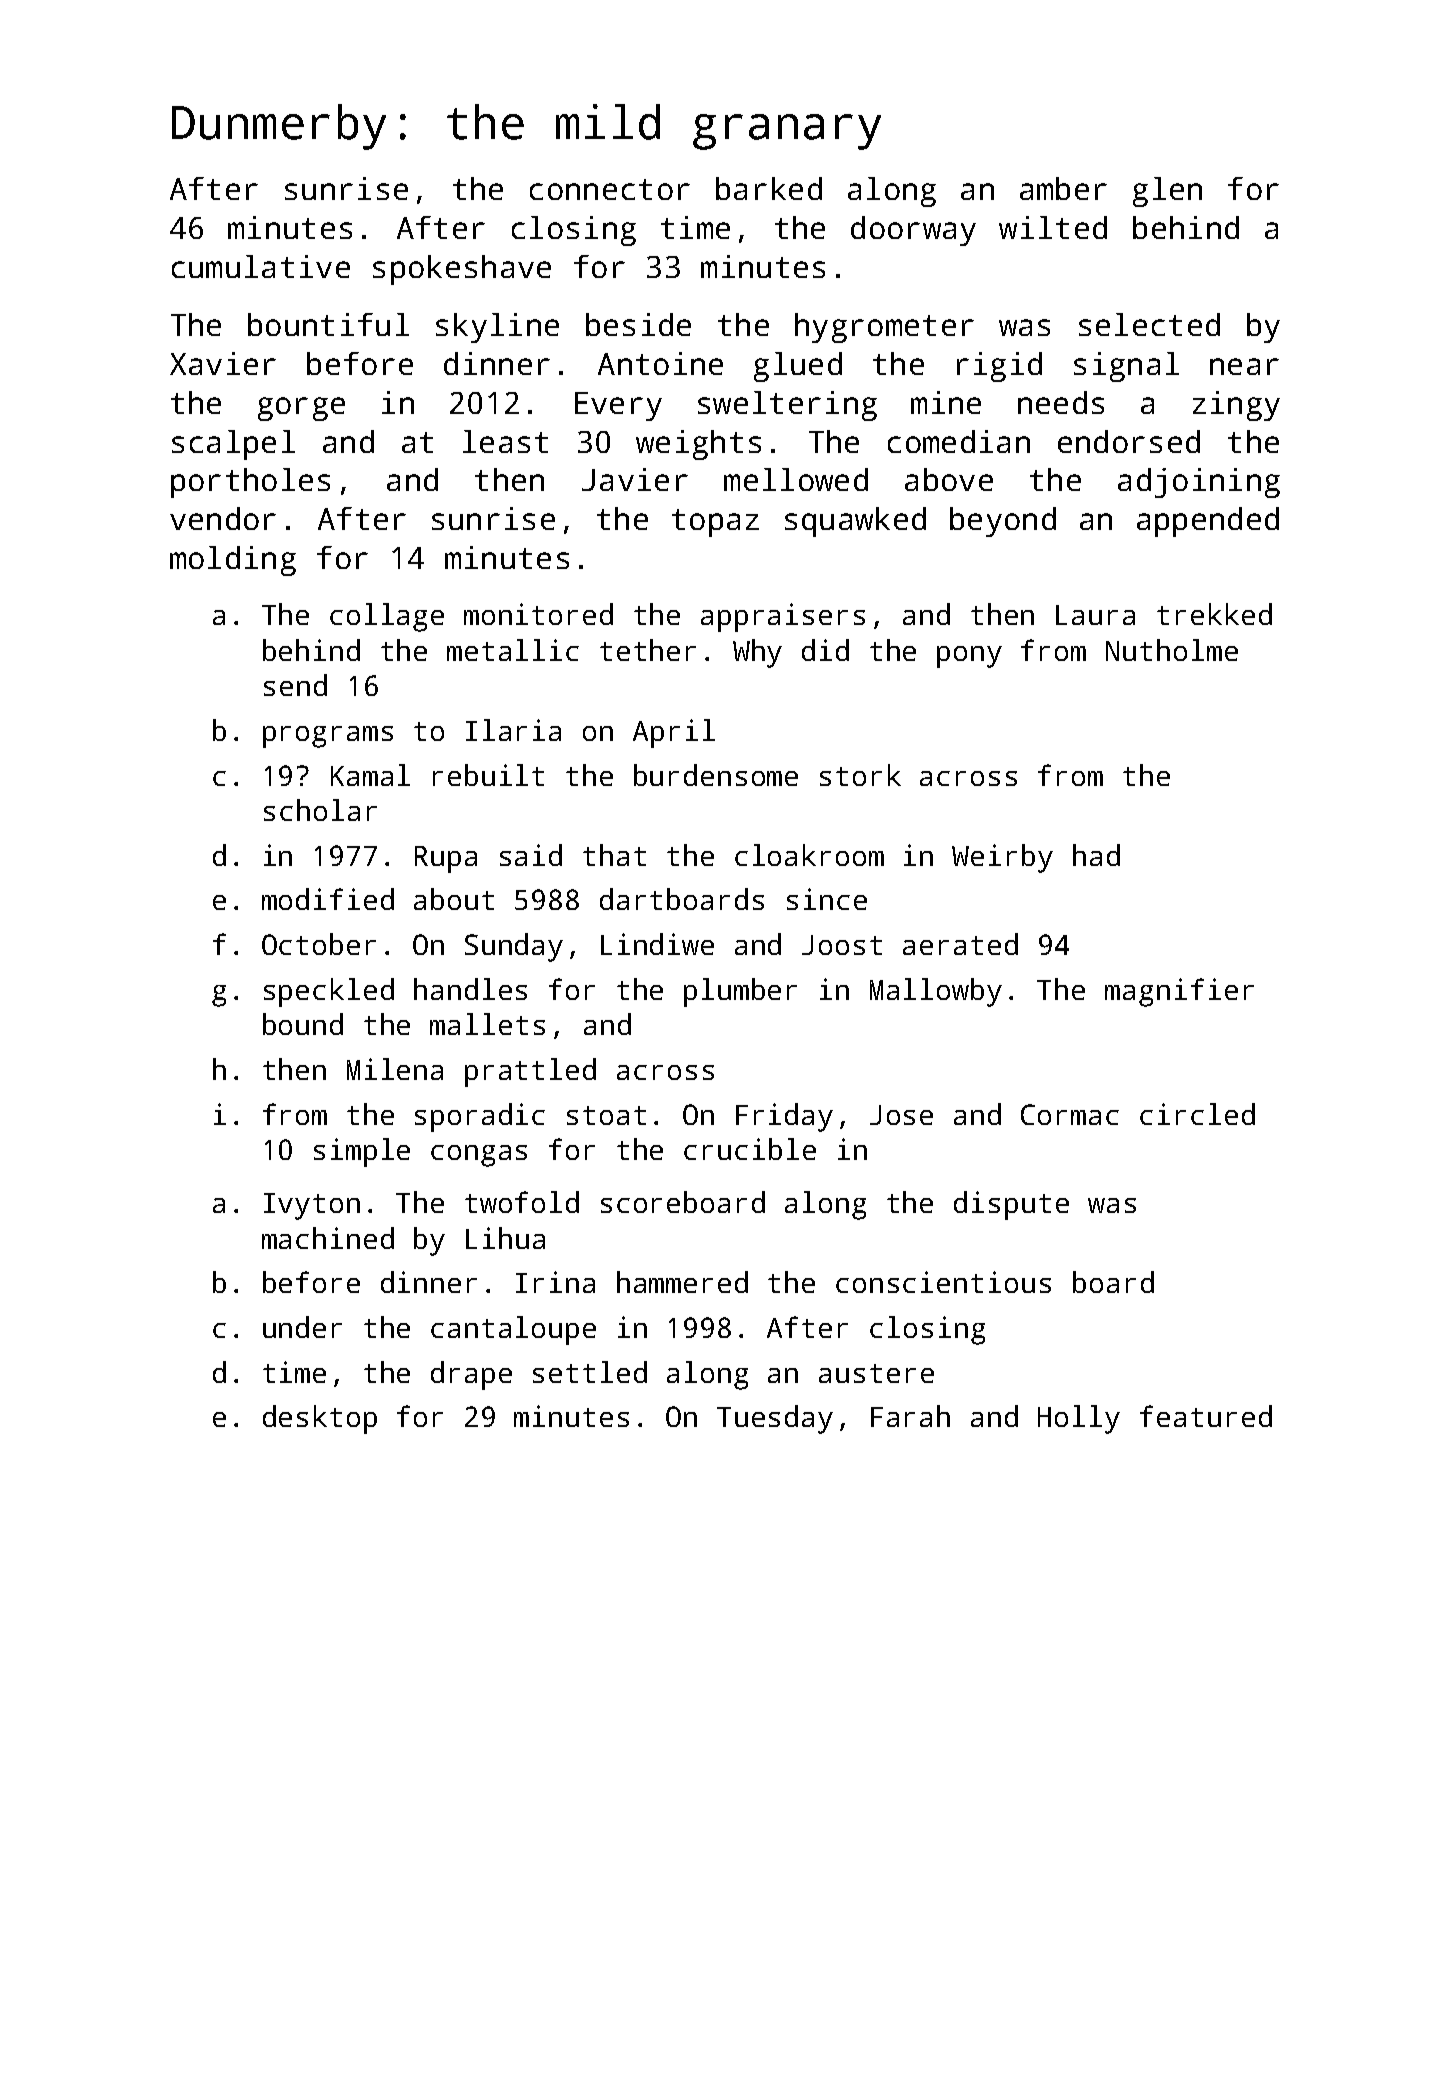 The height and width of the screenshot is (2100, 1450). I want to click on settled, so click(590, 1372).
